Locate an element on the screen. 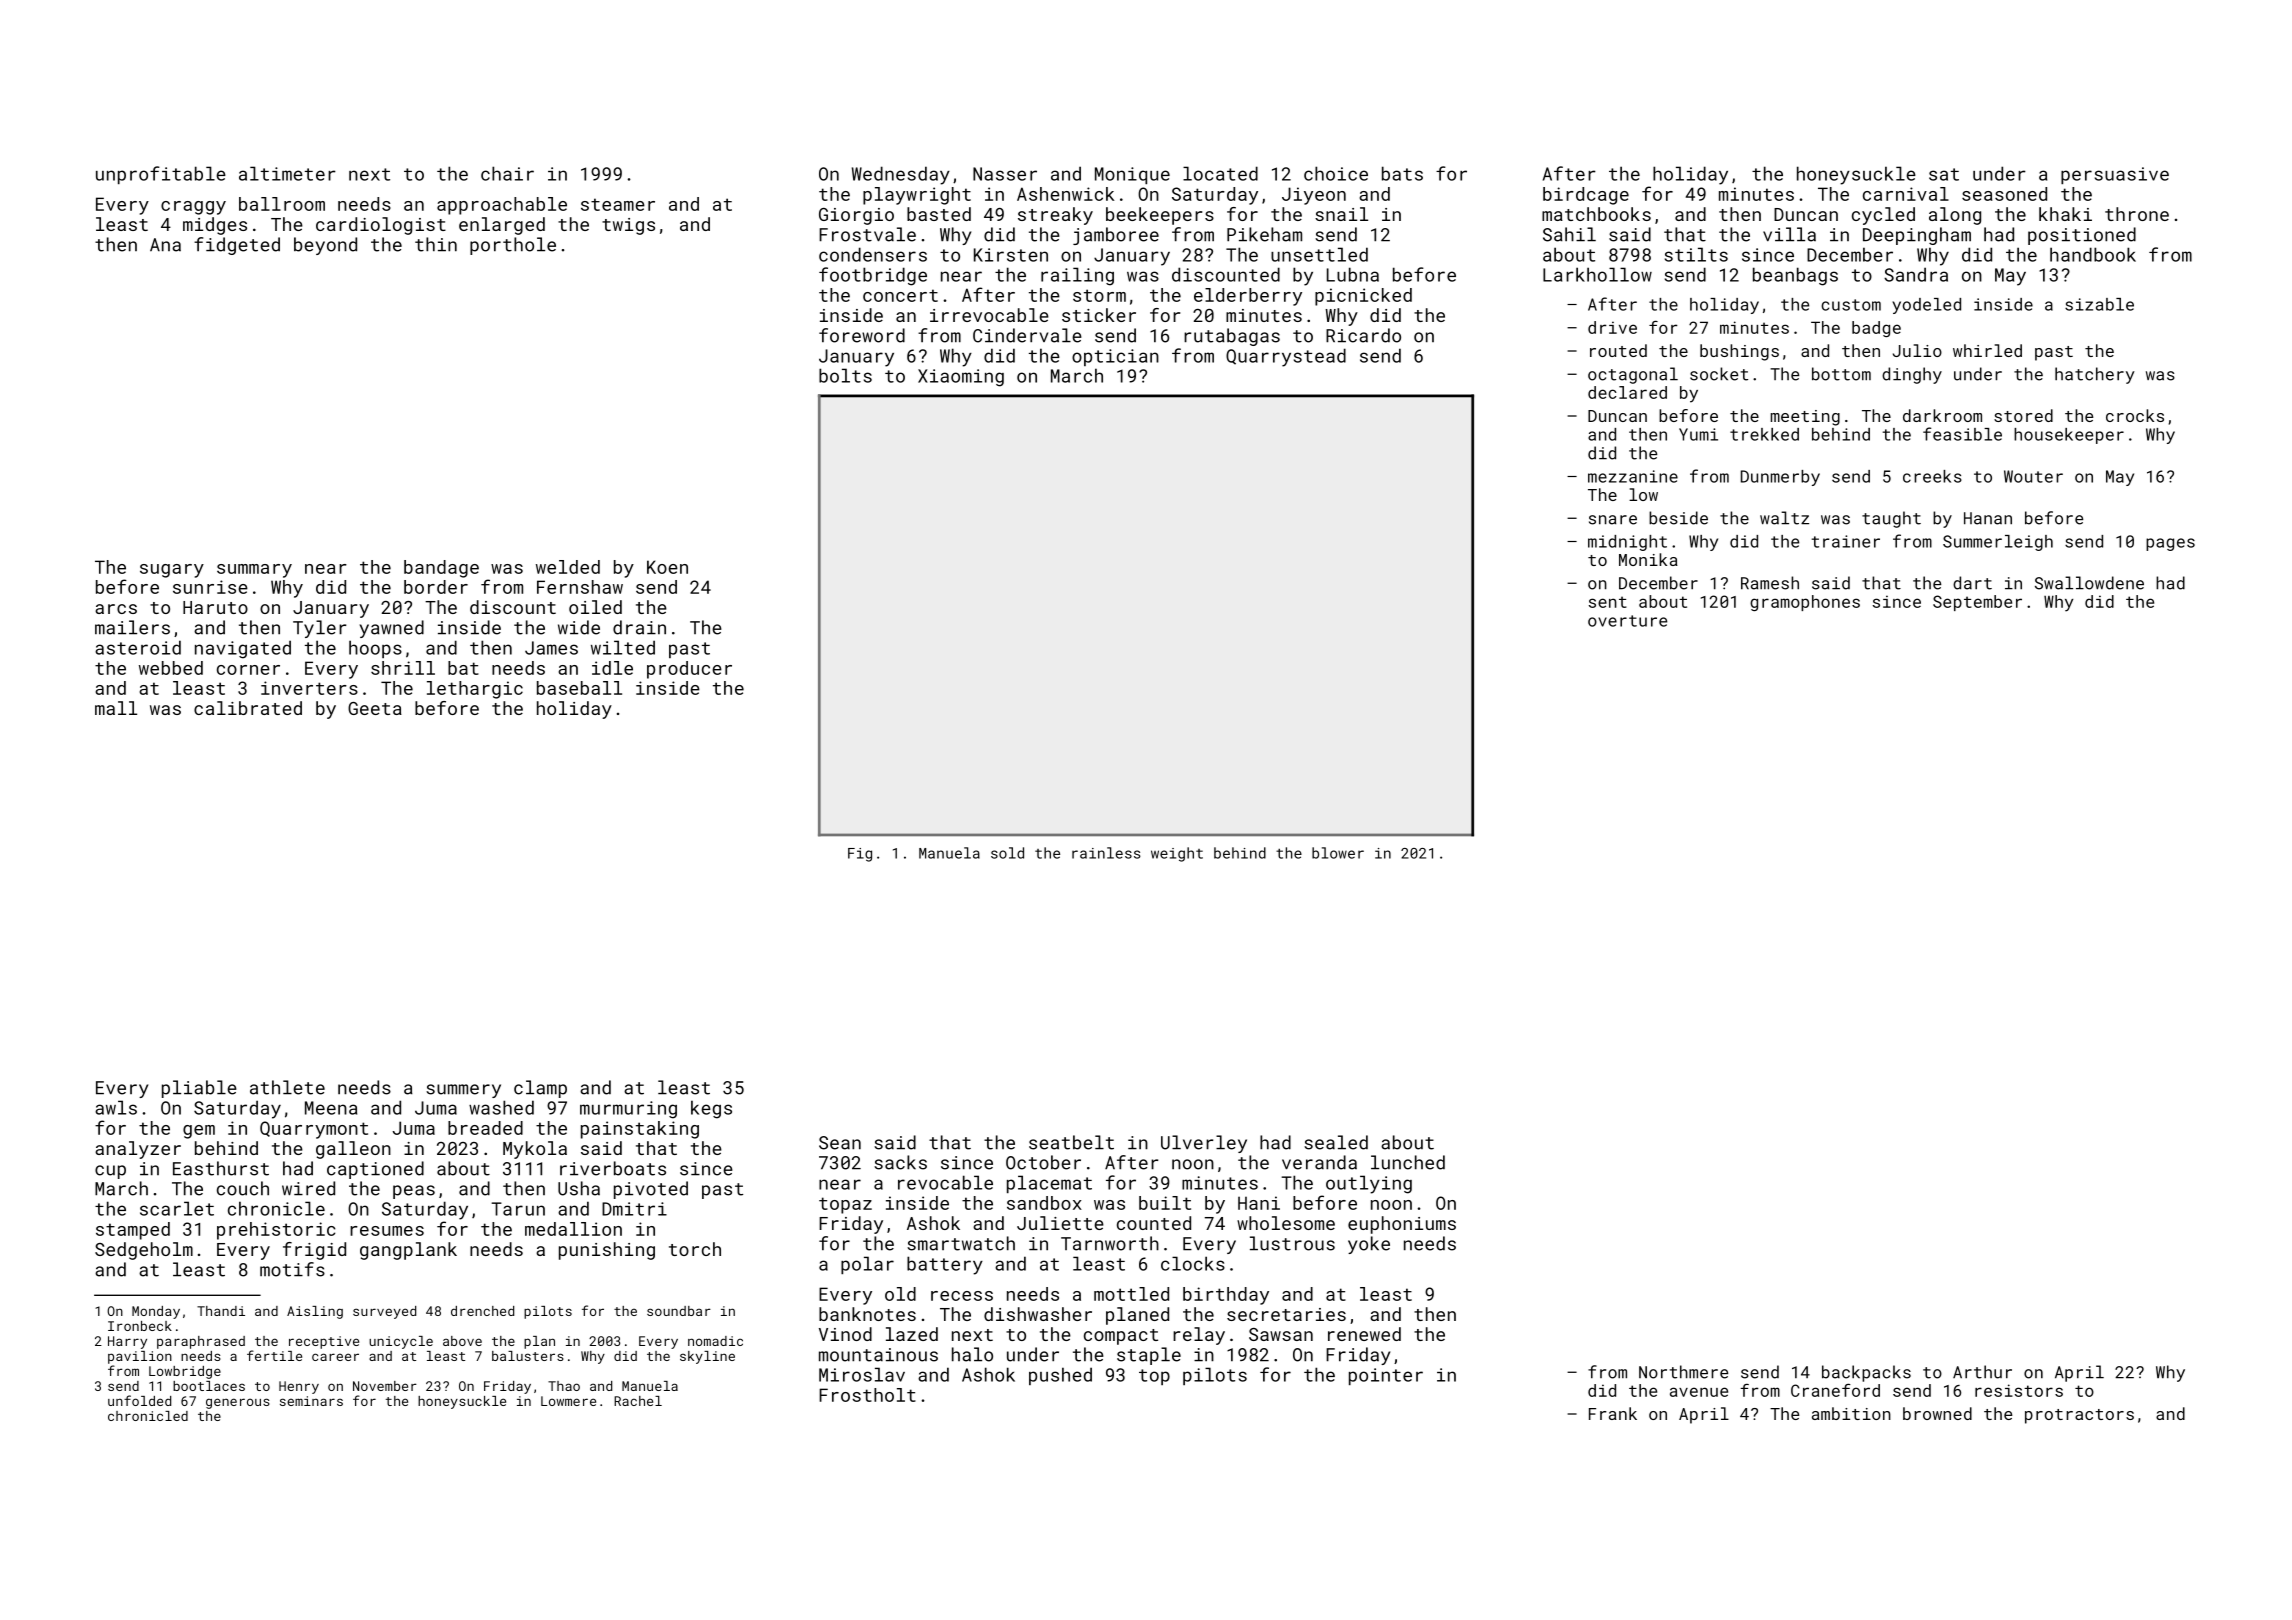  stamped is located at coordinates (133, 1231).
